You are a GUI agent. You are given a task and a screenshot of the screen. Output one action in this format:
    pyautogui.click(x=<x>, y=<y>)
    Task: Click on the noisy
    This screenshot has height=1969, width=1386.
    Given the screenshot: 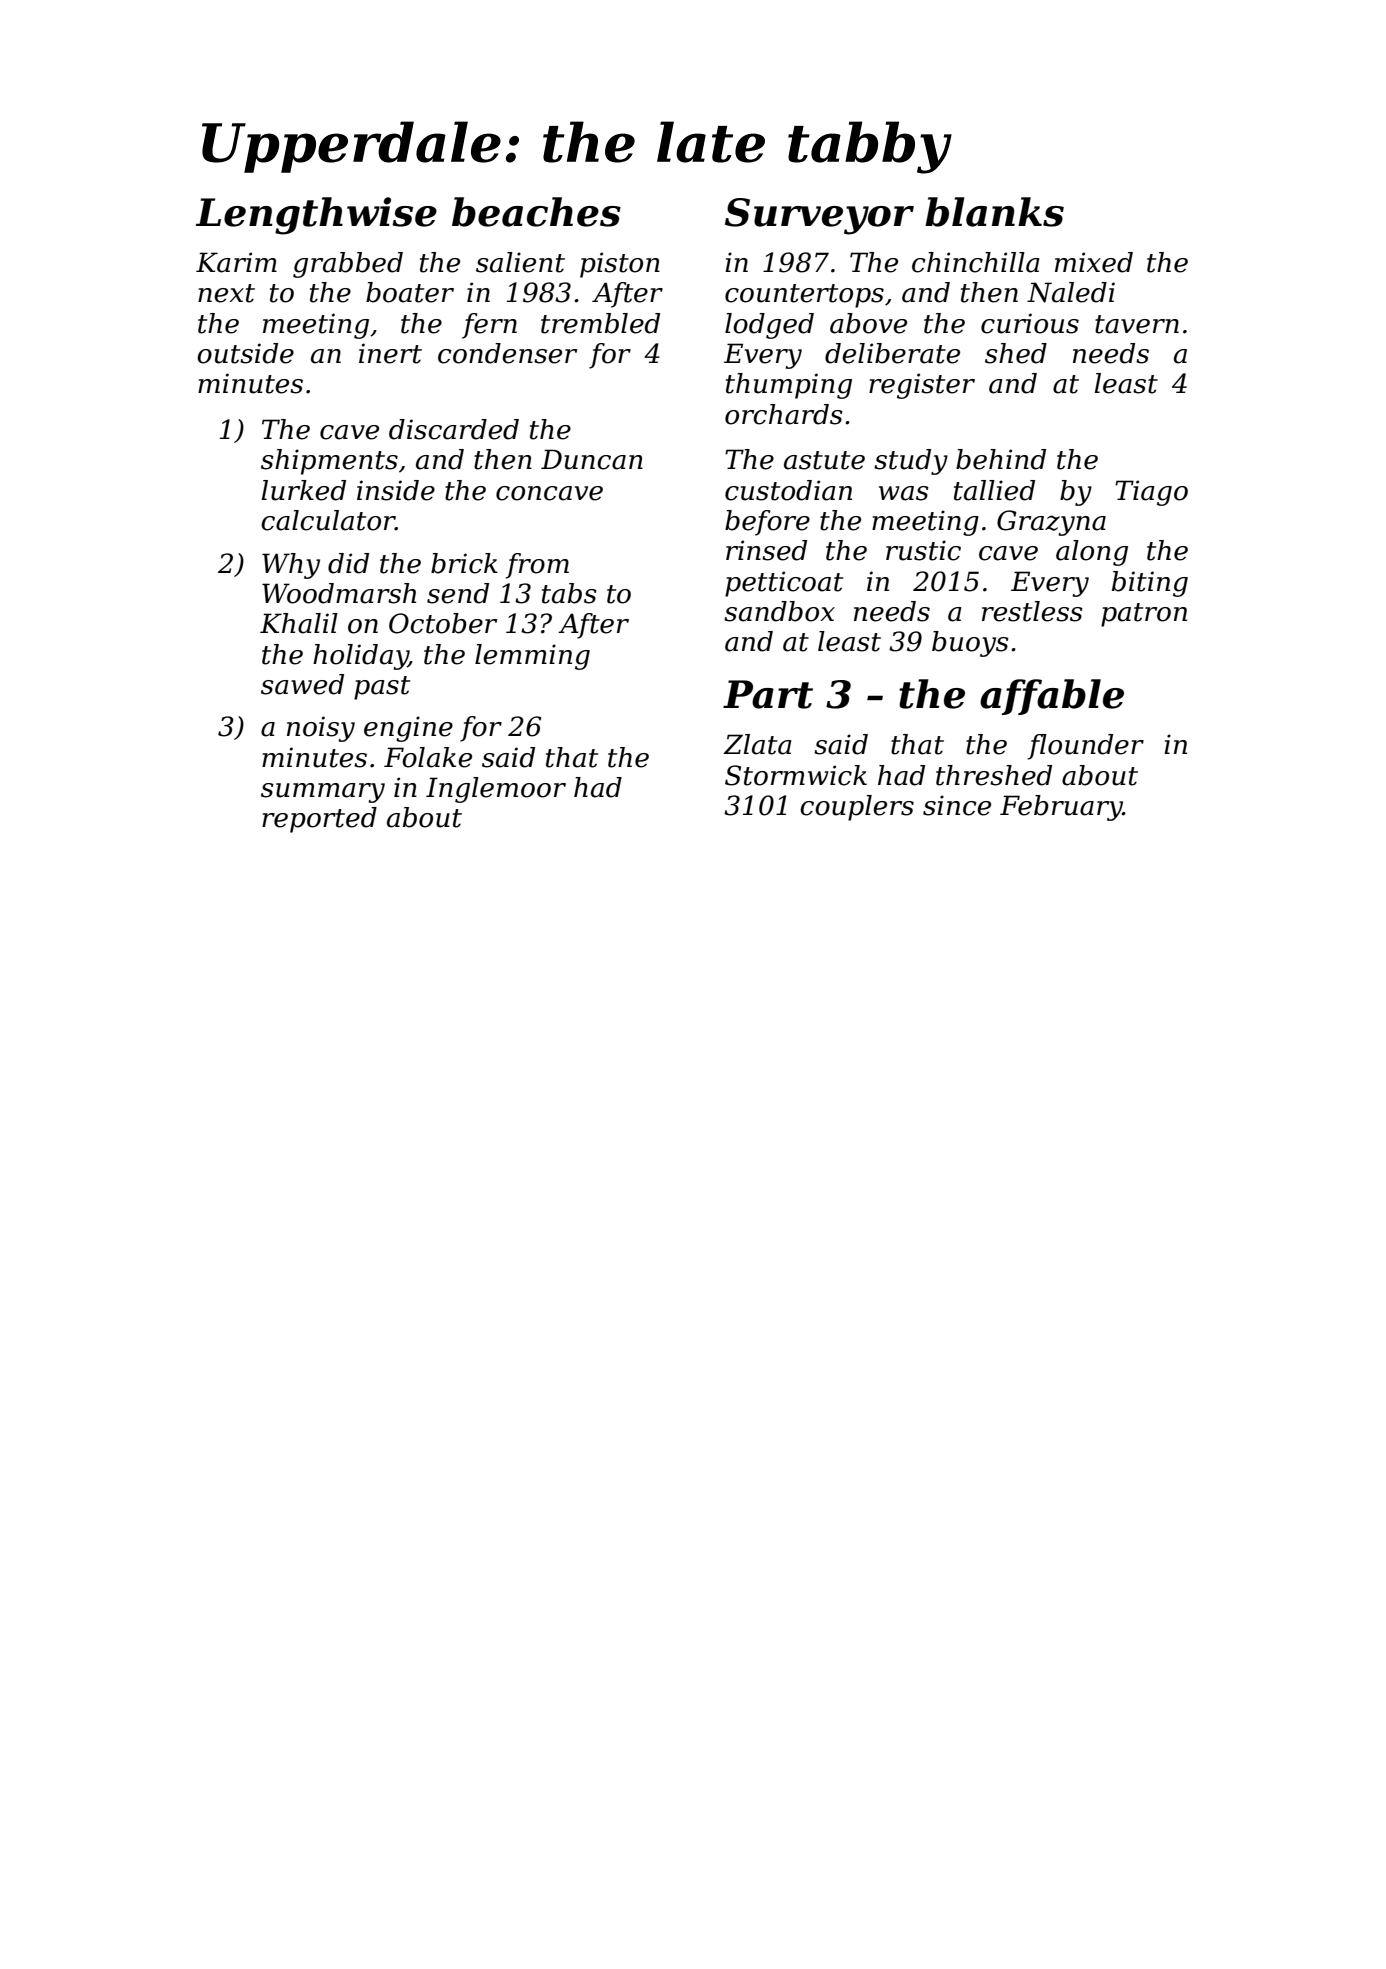 What is the action you would take?
    pyautogui.click(x=321, y=729)
